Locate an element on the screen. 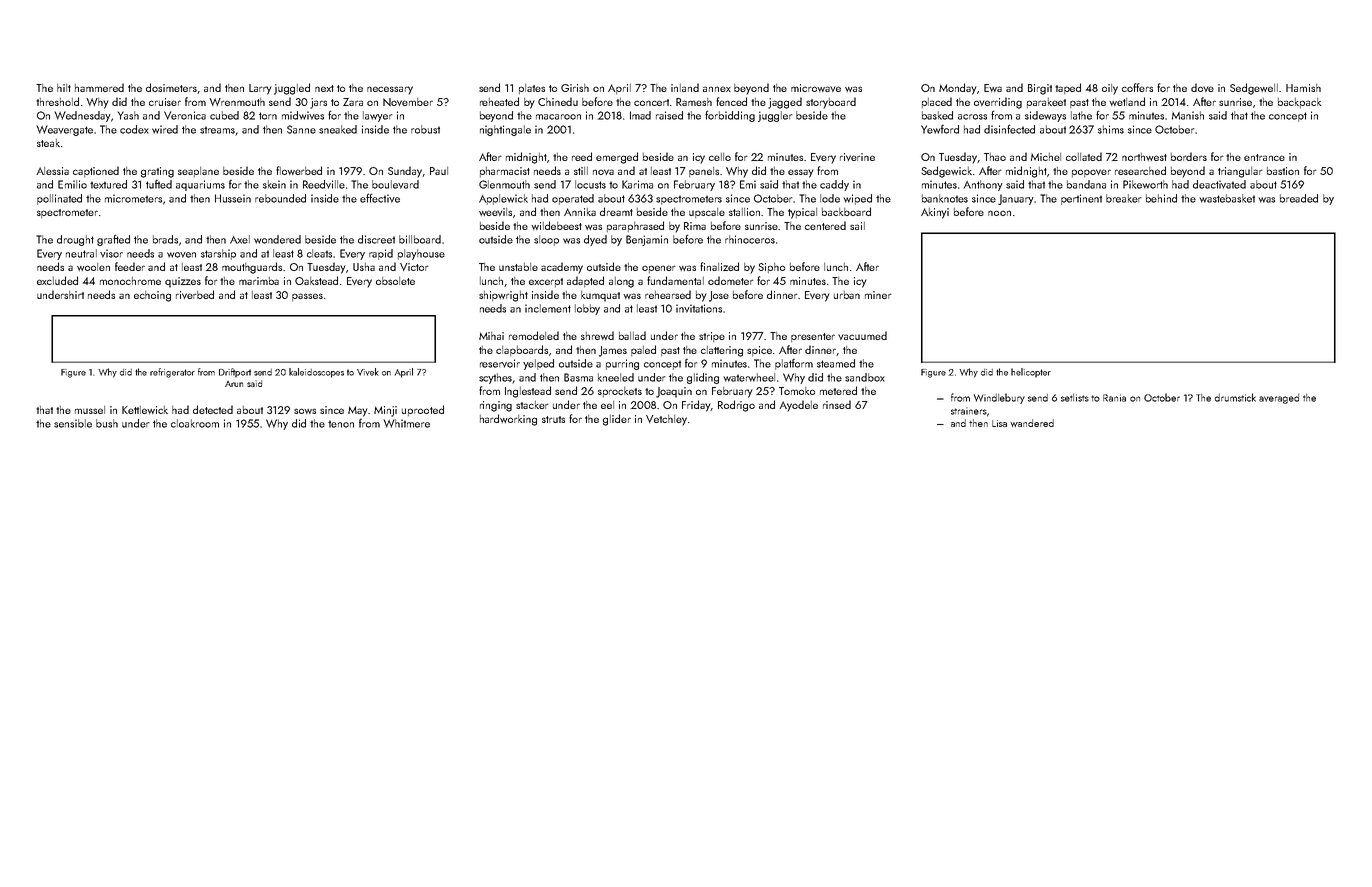  miner is located at coordinates (878, 295).
